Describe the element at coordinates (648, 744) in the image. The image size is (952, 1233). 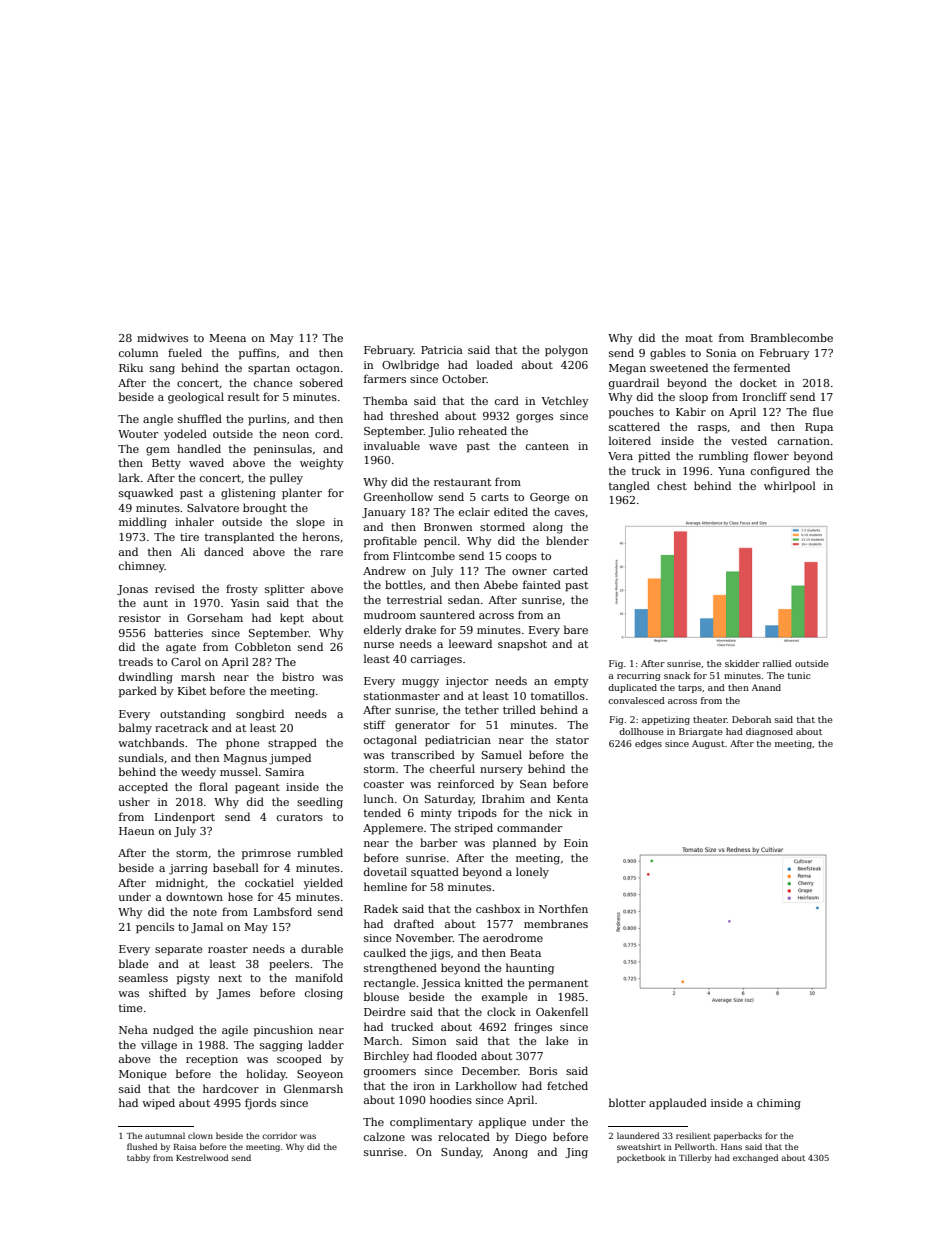
I see `edges` at that location.
